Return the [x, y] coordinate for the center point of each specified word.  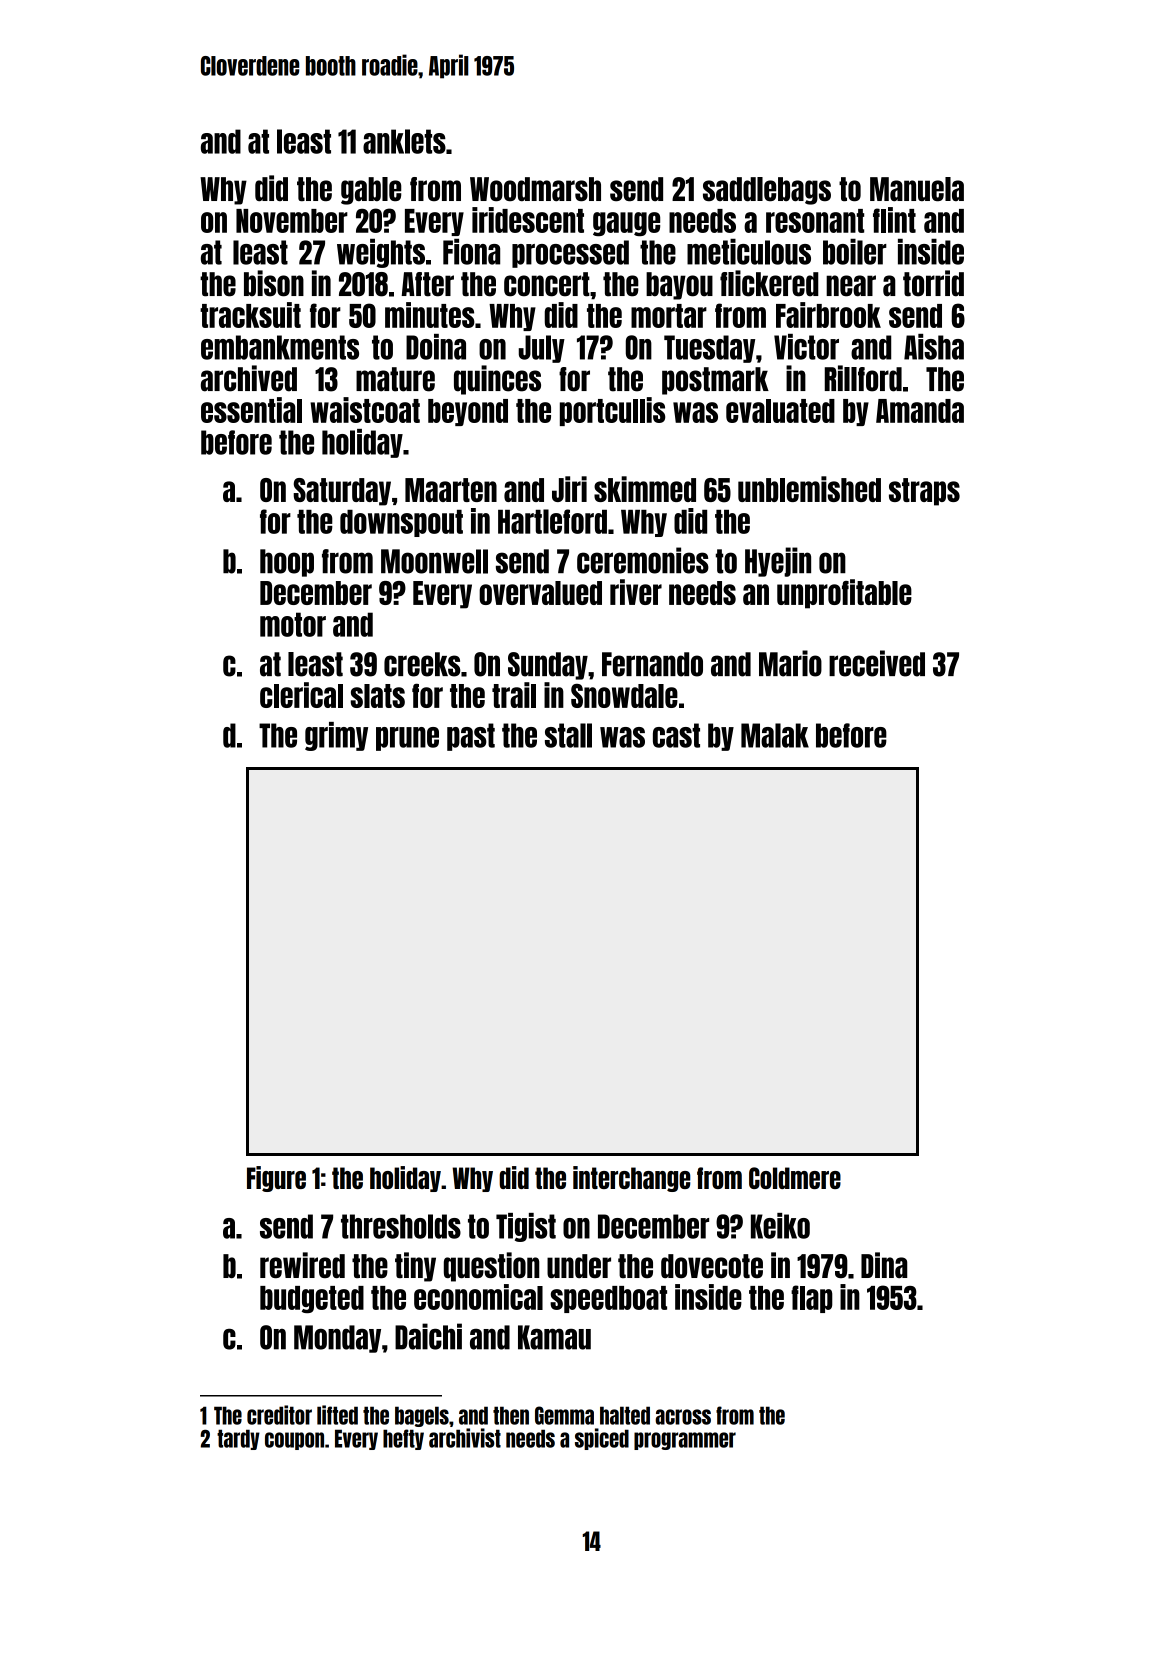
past [471, 737]
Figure [276, 1179]
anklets [404, 141]
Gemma [564, 1415]
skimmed [645, 489]
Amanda [920, 411]
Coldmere [795, 1178]
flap [812, 1299]
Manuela [917, 189]
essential [251, 410]
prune [407, 739]
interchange [632, 1179]
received [877, 663]
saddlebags [767, 191]
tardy [238, 1439]
